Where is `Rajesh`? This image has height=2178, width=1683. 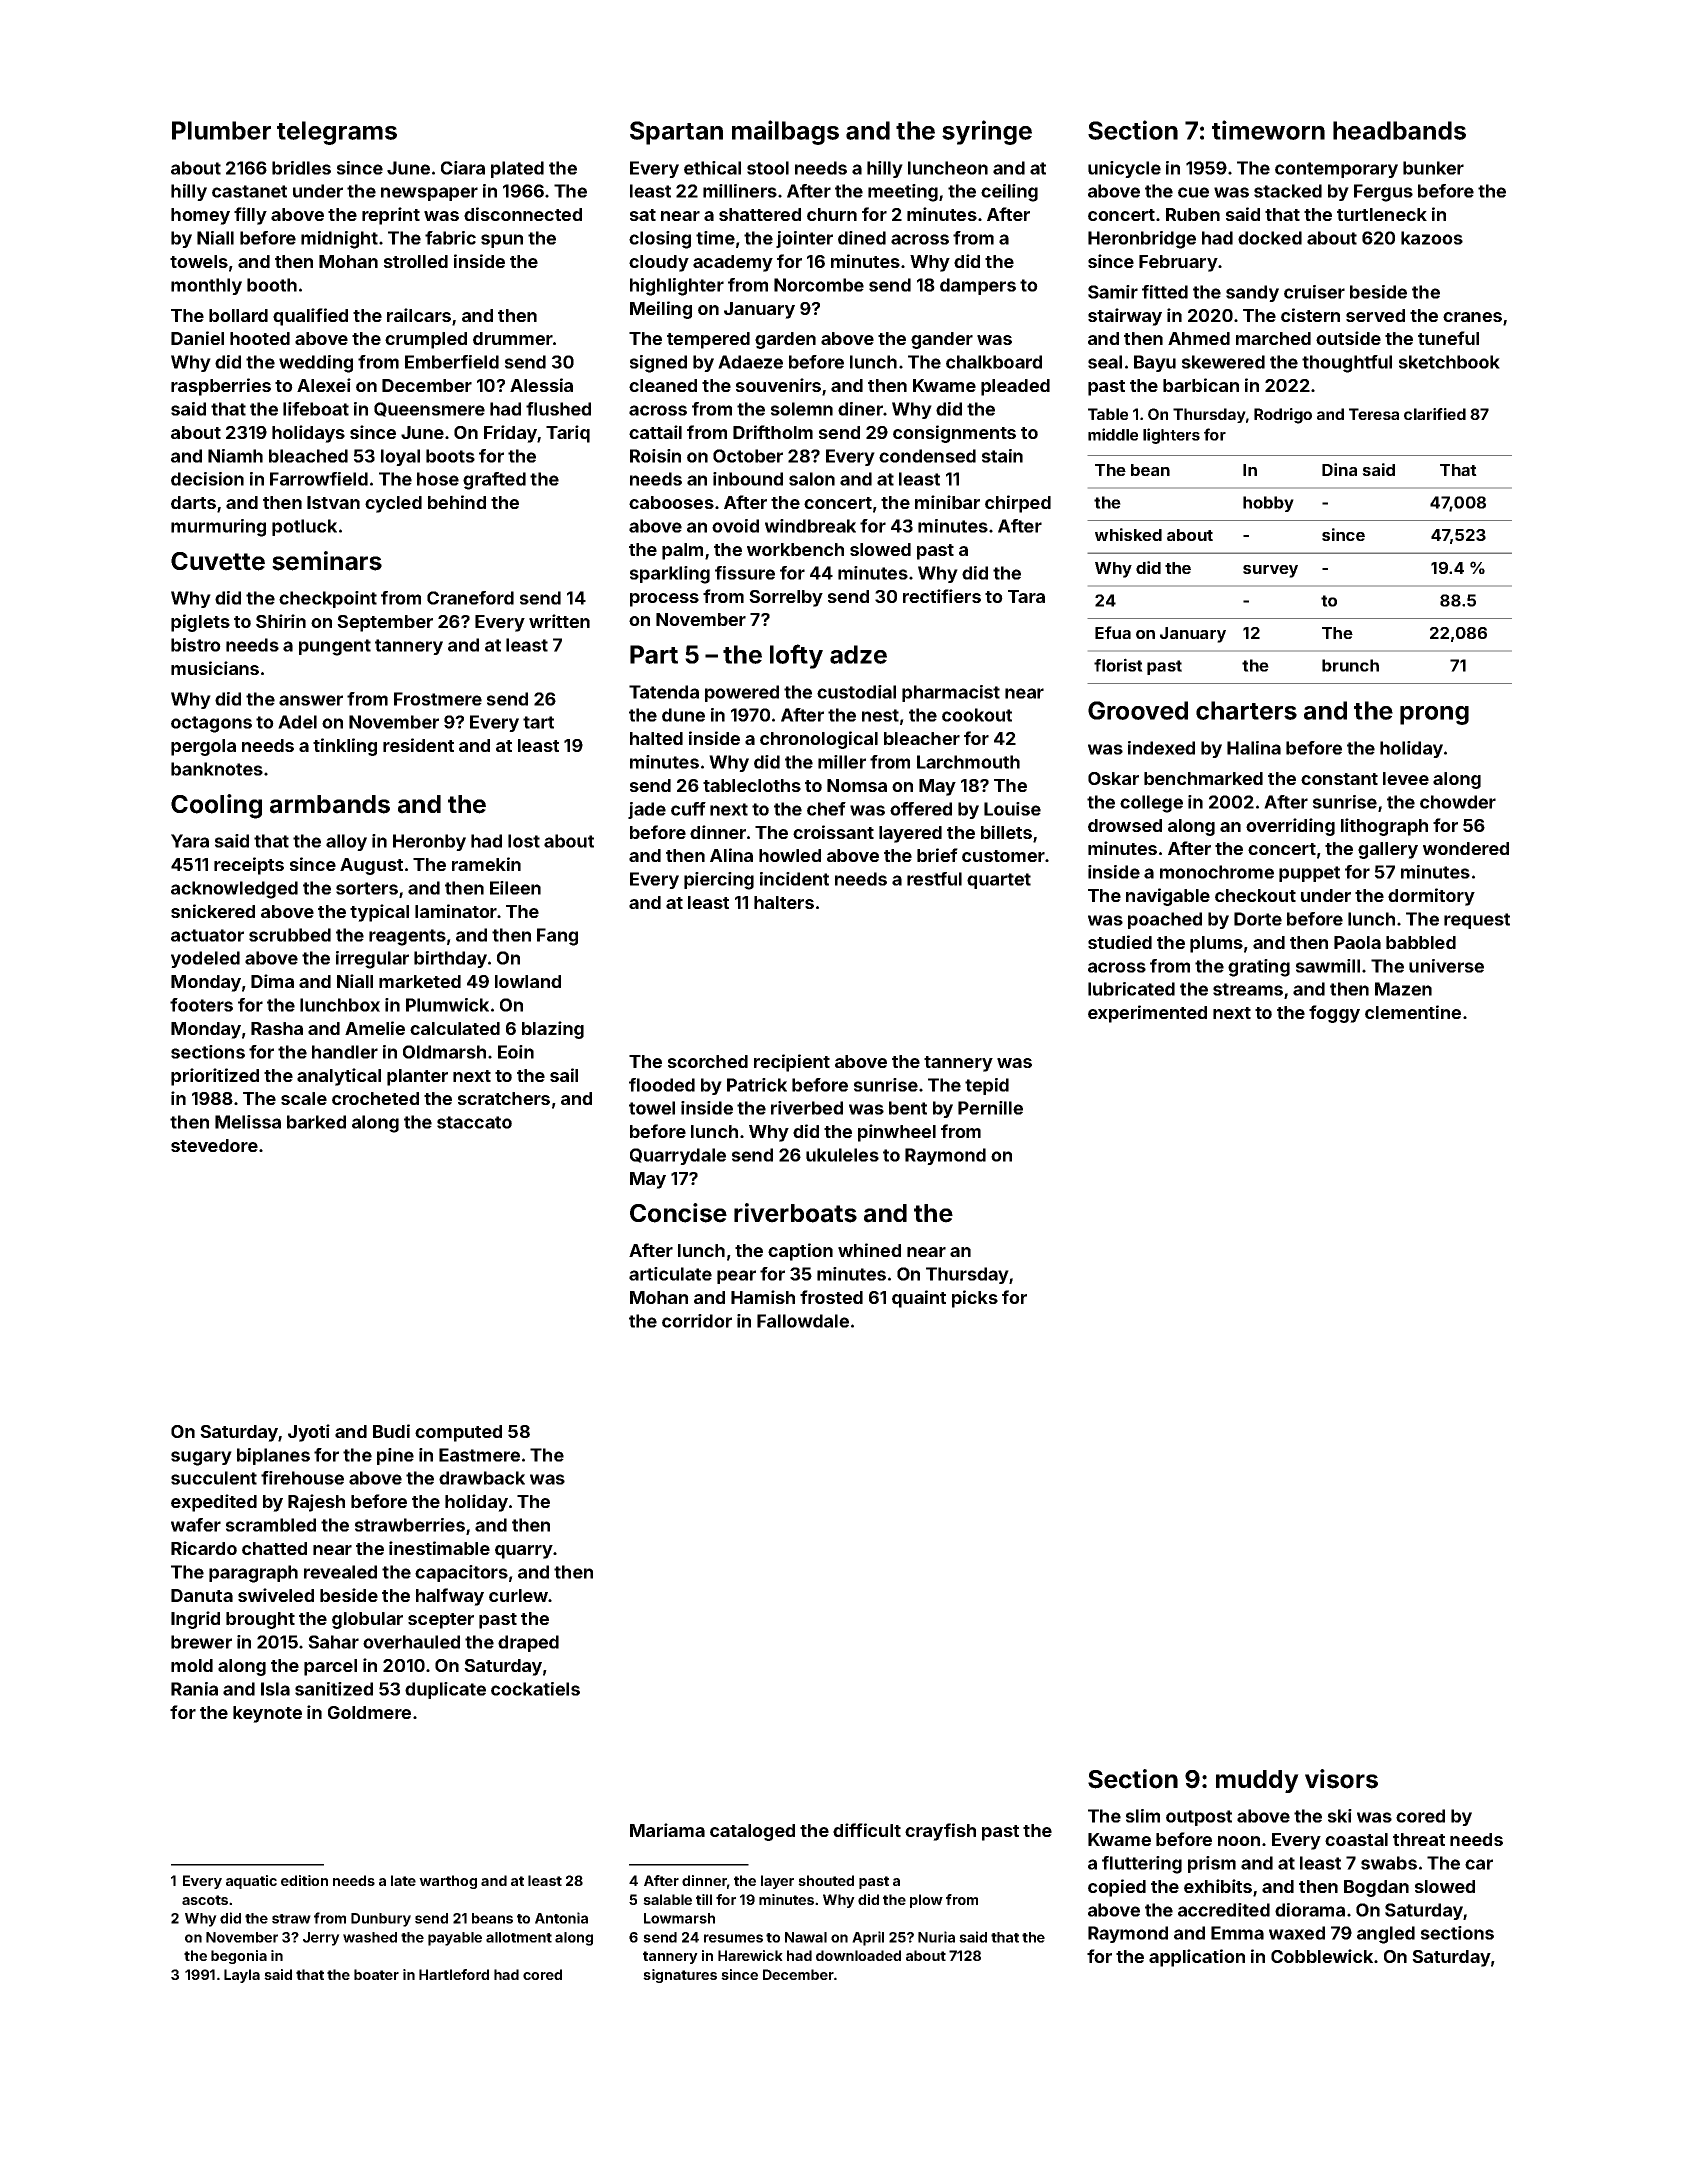 Rajesh is located at coordinates (316, 1503).
